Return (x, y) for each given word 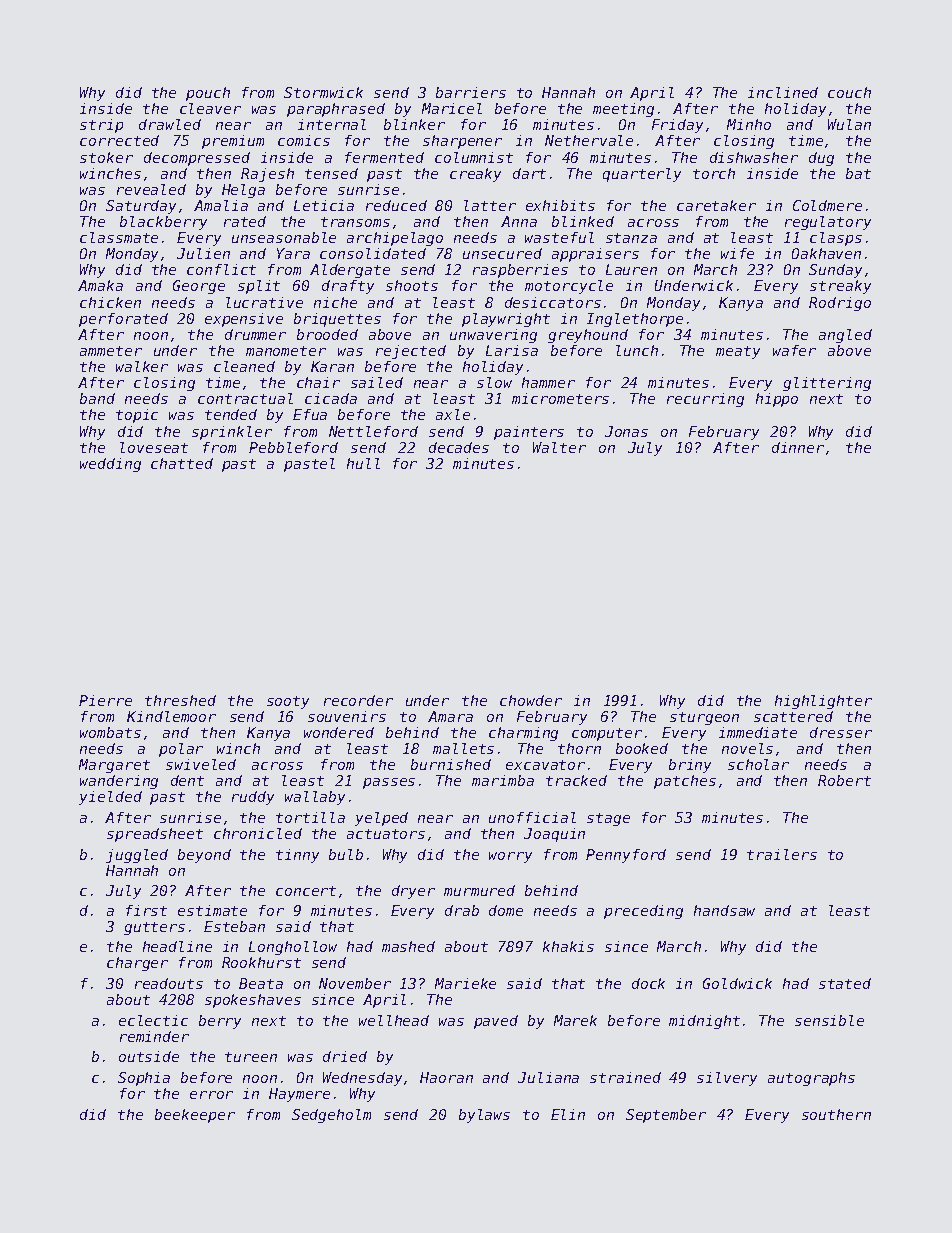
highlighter (823, 702)
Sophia (144, 1079)
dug (821, 159)
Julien (203, 253)
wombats (110, 732)
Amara (450, 716)
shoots (412, 285)
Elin (568, 1114)
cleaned (244, 366)
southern (836, 1114)
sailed (377, 382)
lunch (637, 350)
